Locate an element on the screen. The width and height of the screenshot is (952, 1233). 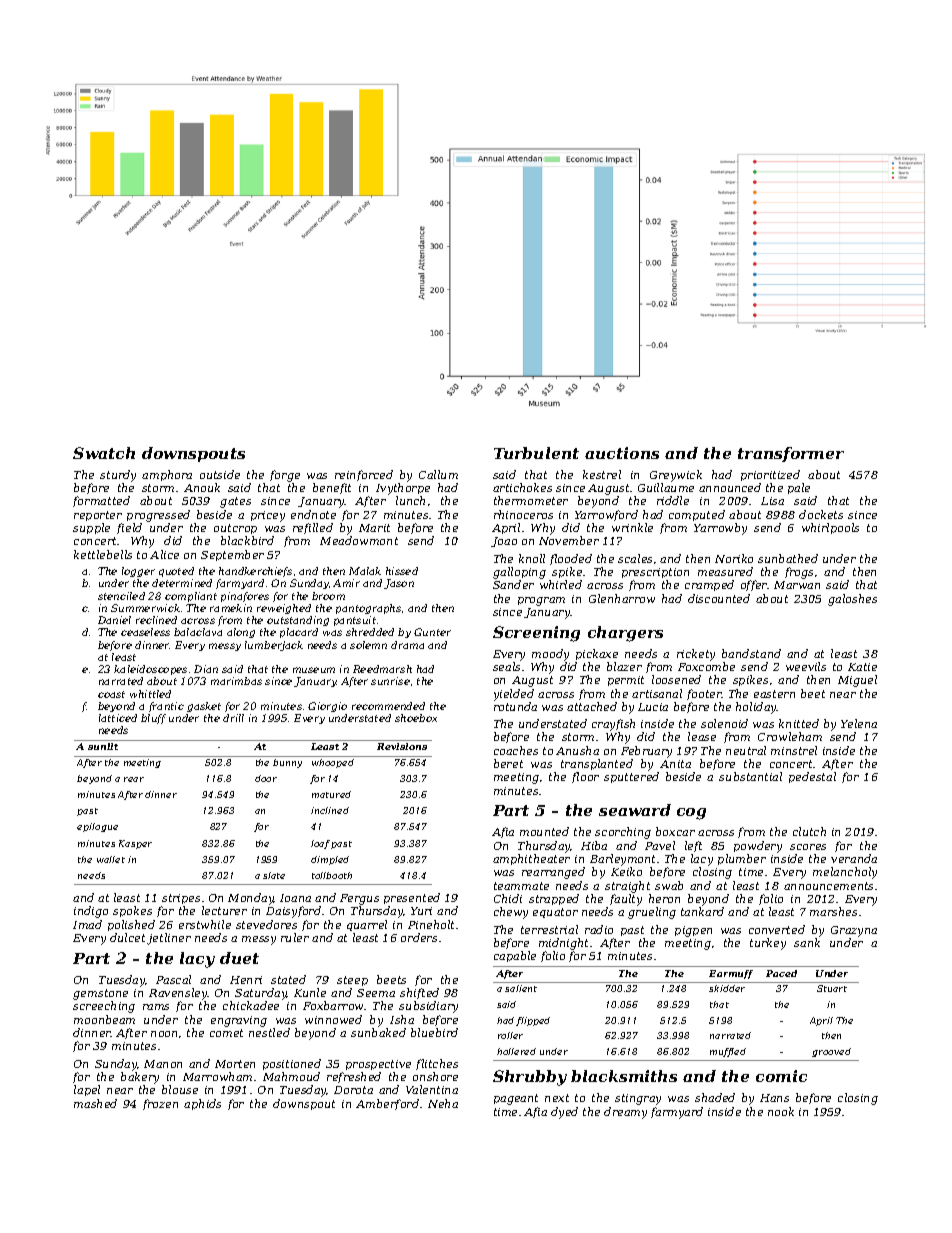
mashed is located at coordinates (95, 1103).
